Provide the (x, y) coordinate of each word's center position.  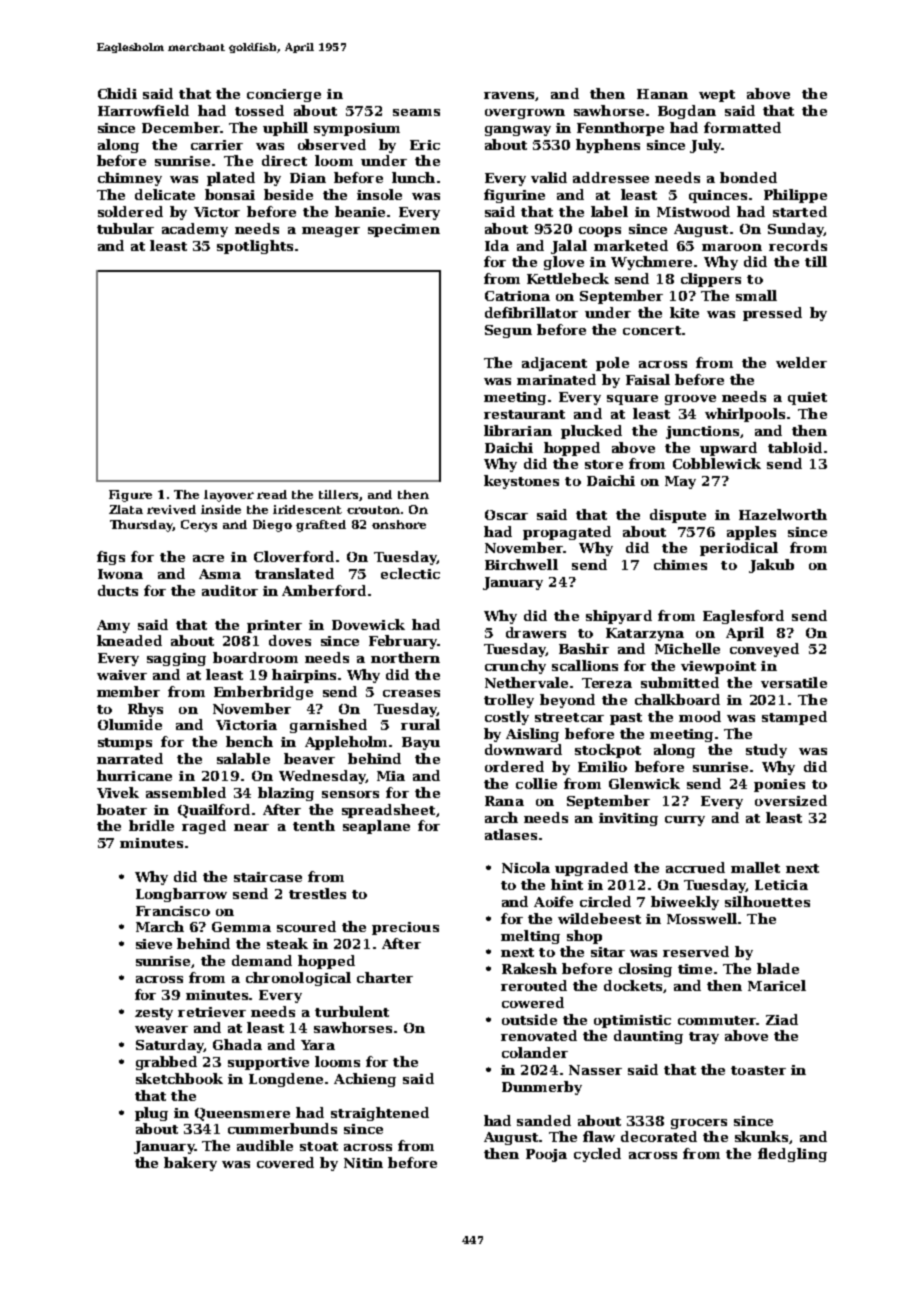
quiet (807, 398)
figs (111, 558)
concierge (284, 95)
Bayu (421, 743)
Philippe (795, 196)
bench (249, 741)
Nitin (363, 1163)
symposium (357, 129)
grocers (699, 1124)
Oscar (506, 515)
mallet (755, 867)
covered (285, 1162)
